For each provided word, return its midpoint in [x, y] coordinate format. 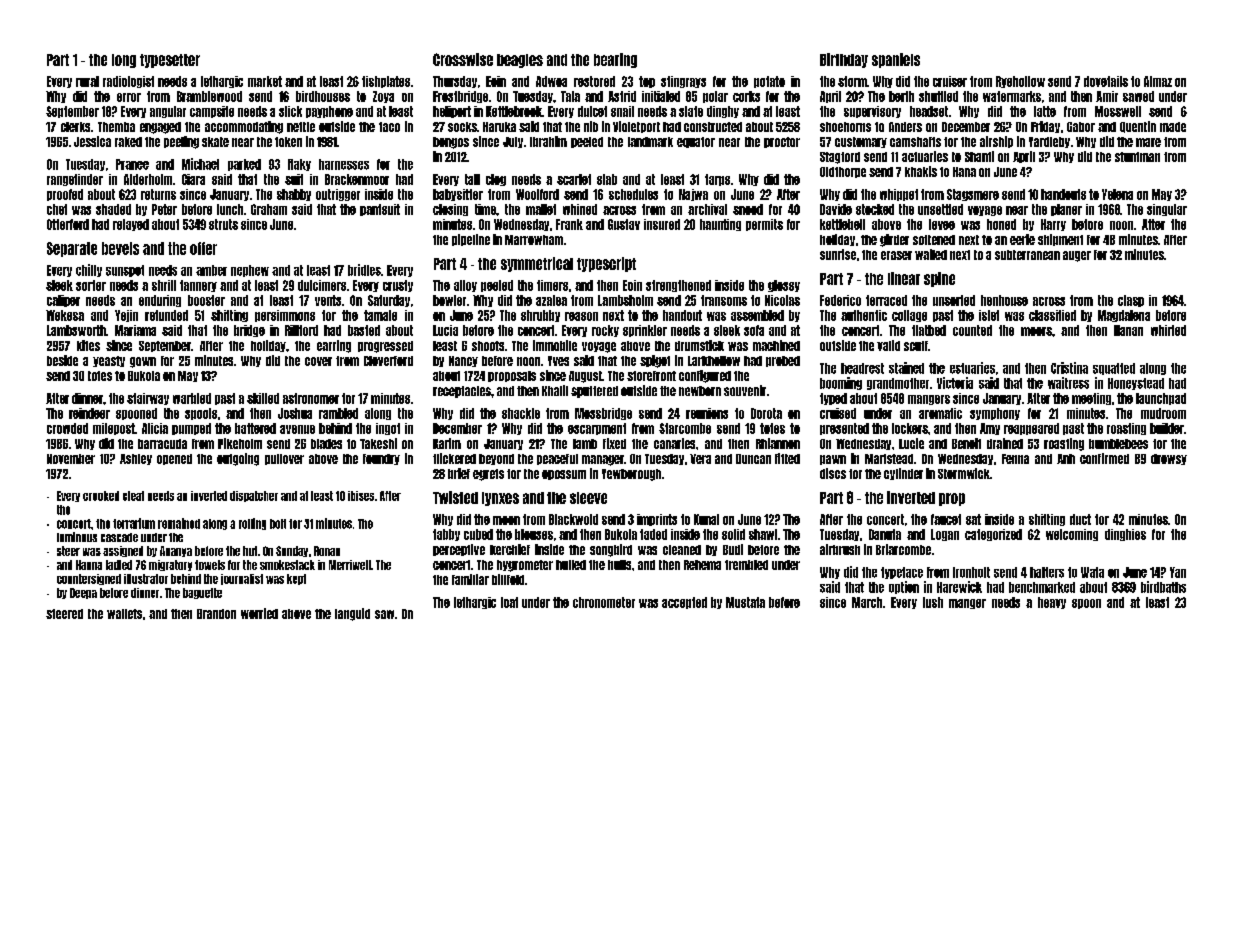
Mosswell [1118, 111]
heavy [1052, 603]
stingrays [683, 82]
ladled [119, 565]
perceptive [459, 550]
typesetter [170, 61]
